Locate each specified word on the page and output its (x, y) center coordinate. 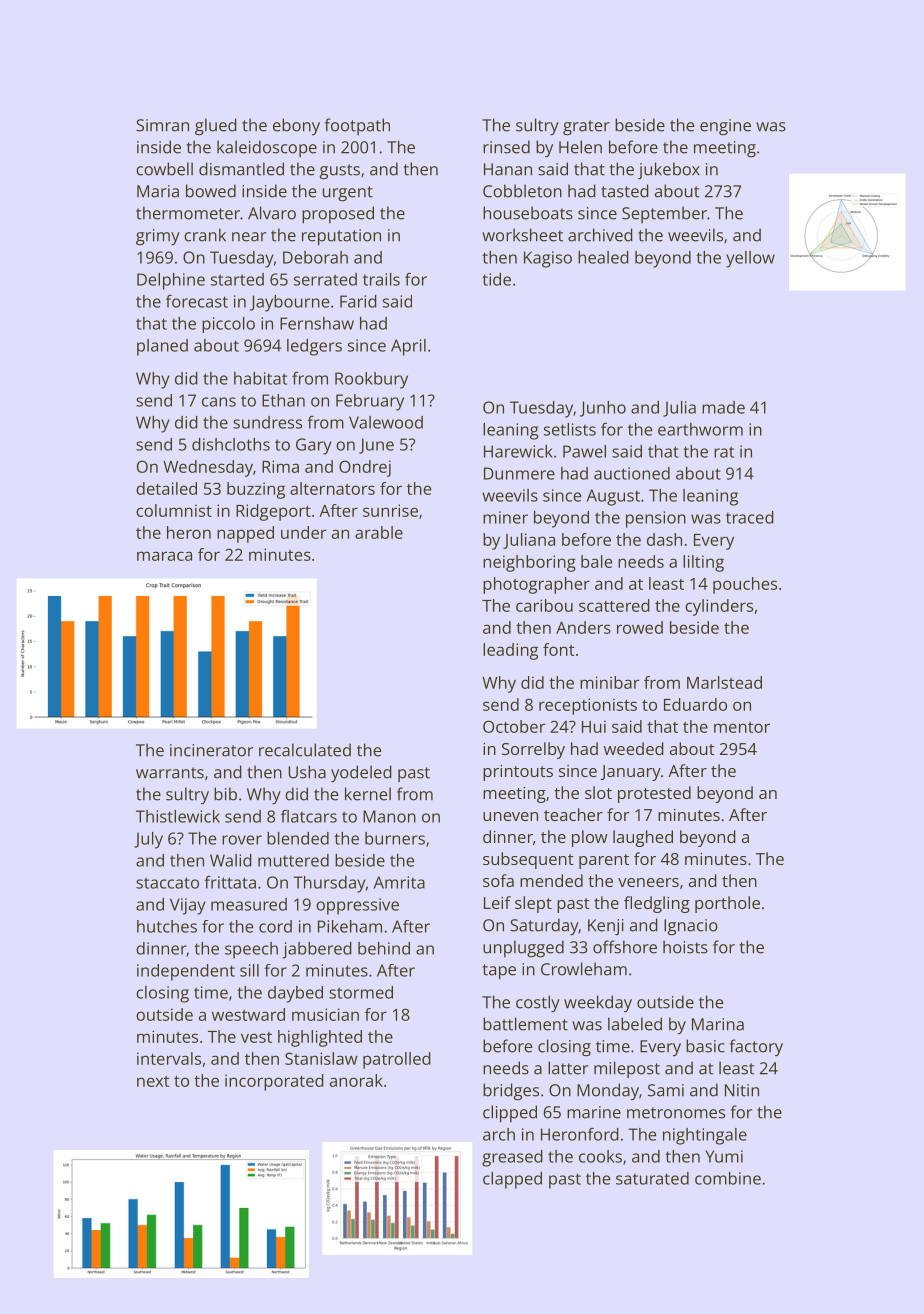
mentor (742, 727)
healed (603, 257)
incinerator (211, 750)
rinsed (506, 147)
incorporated (274, 1082)
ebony (296, 126)
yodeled (361, 773)
